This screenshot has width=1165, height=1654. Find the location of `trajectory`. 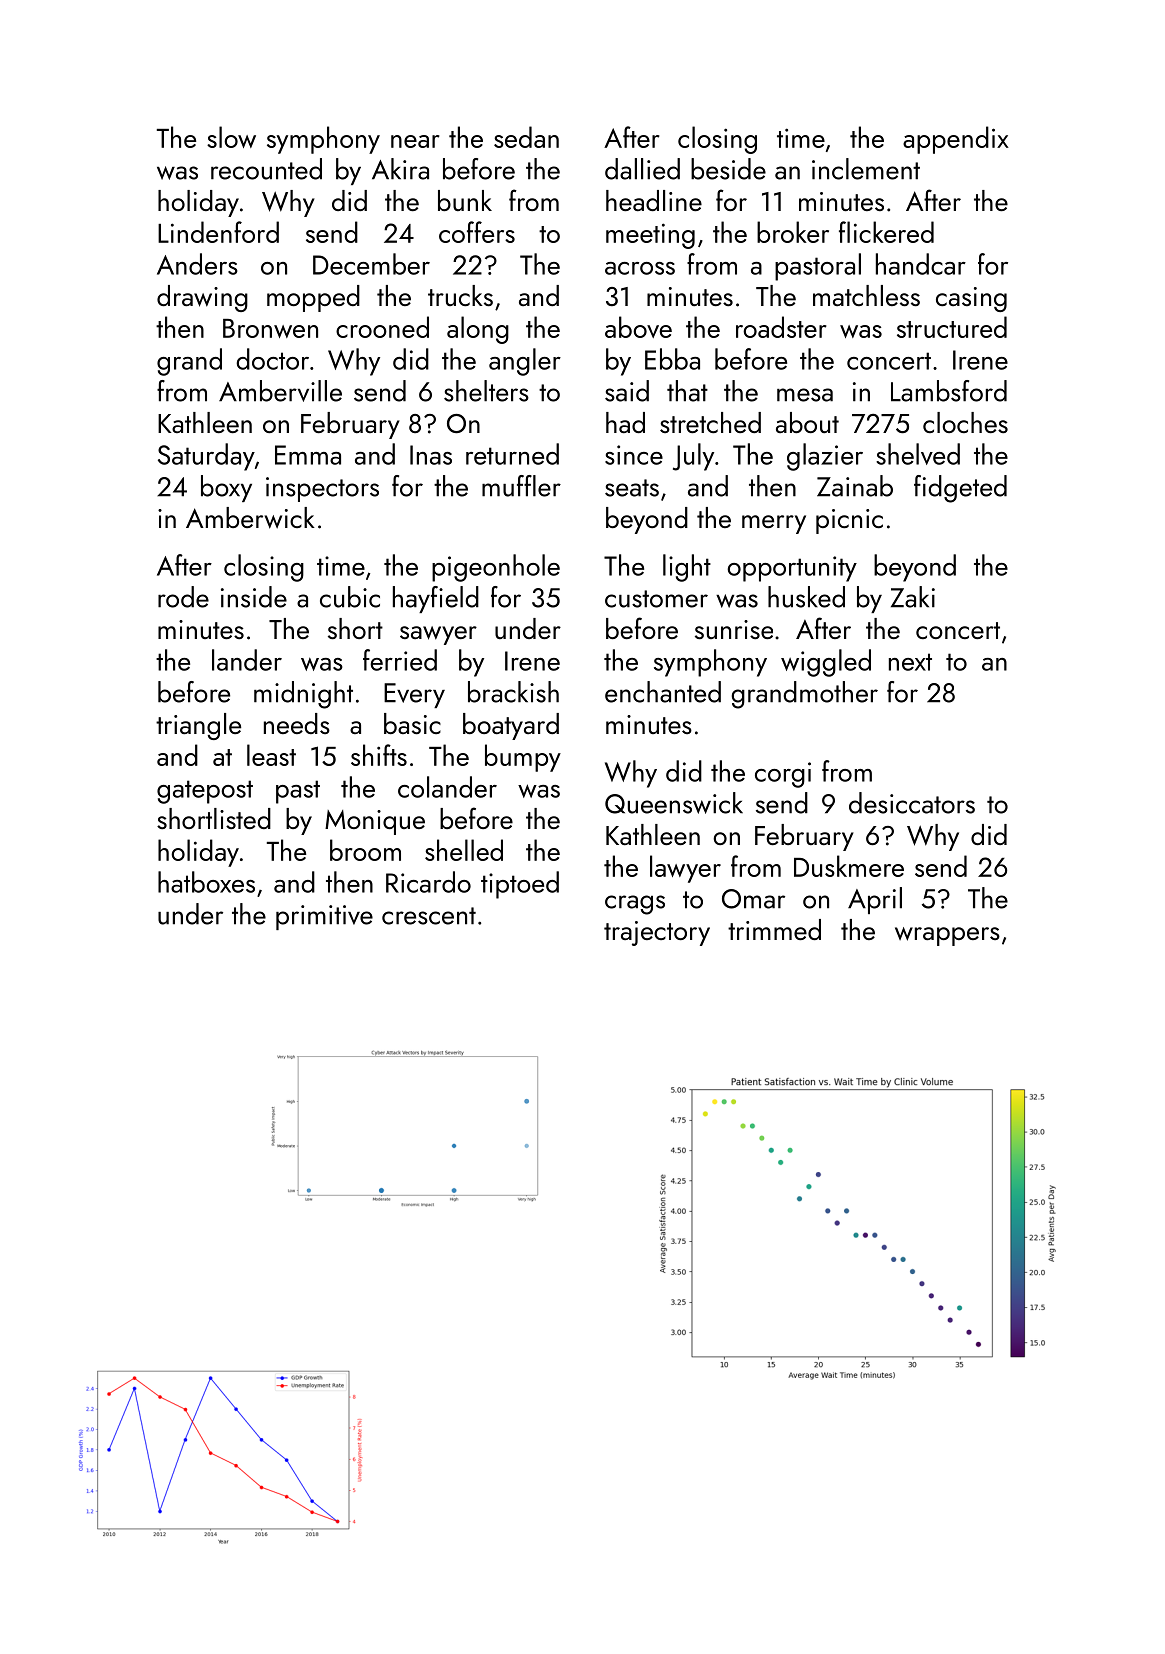

trajectory is located at coordinates (657, 933).
